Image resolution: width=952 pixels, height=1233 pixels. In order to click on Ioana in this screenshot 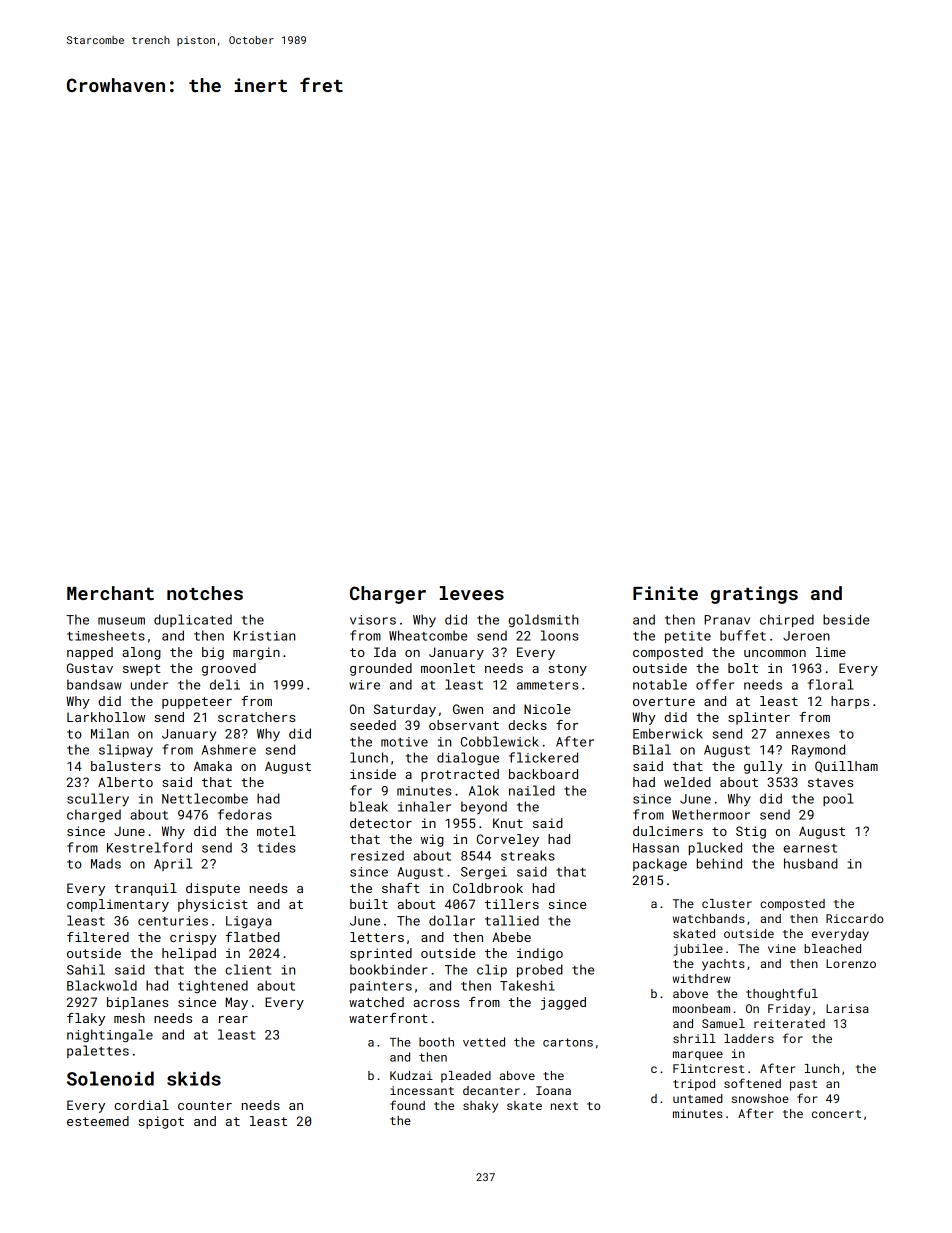, I will do `click(553, 1090)`.
